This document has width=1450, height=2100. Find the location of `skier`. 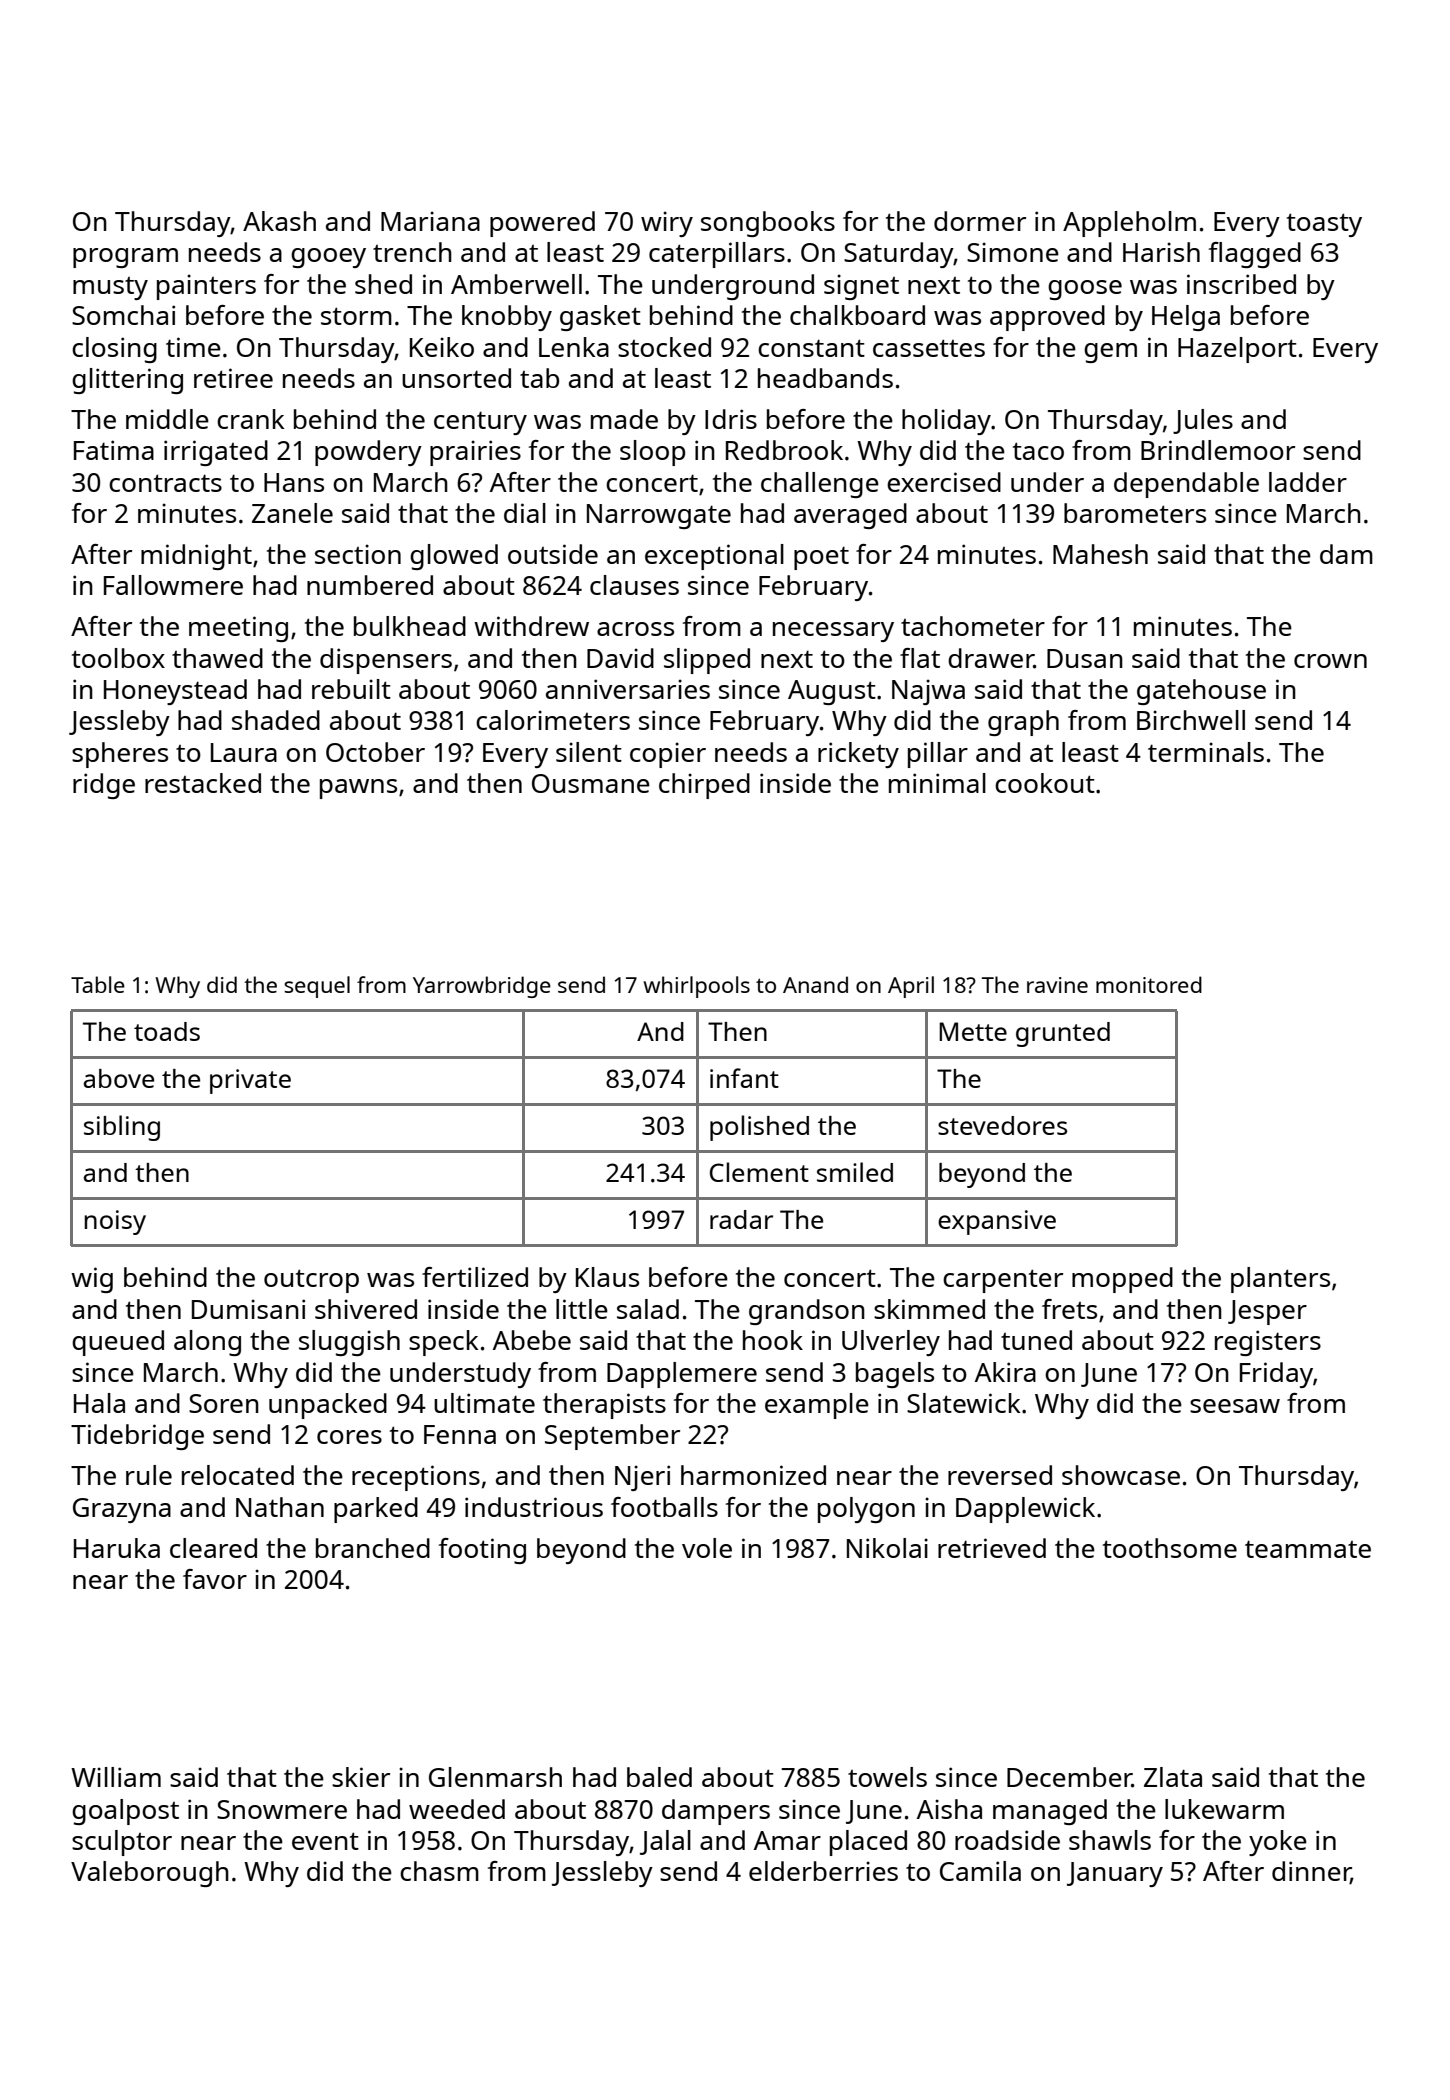

skier is located at coordinates (361, 1777).
